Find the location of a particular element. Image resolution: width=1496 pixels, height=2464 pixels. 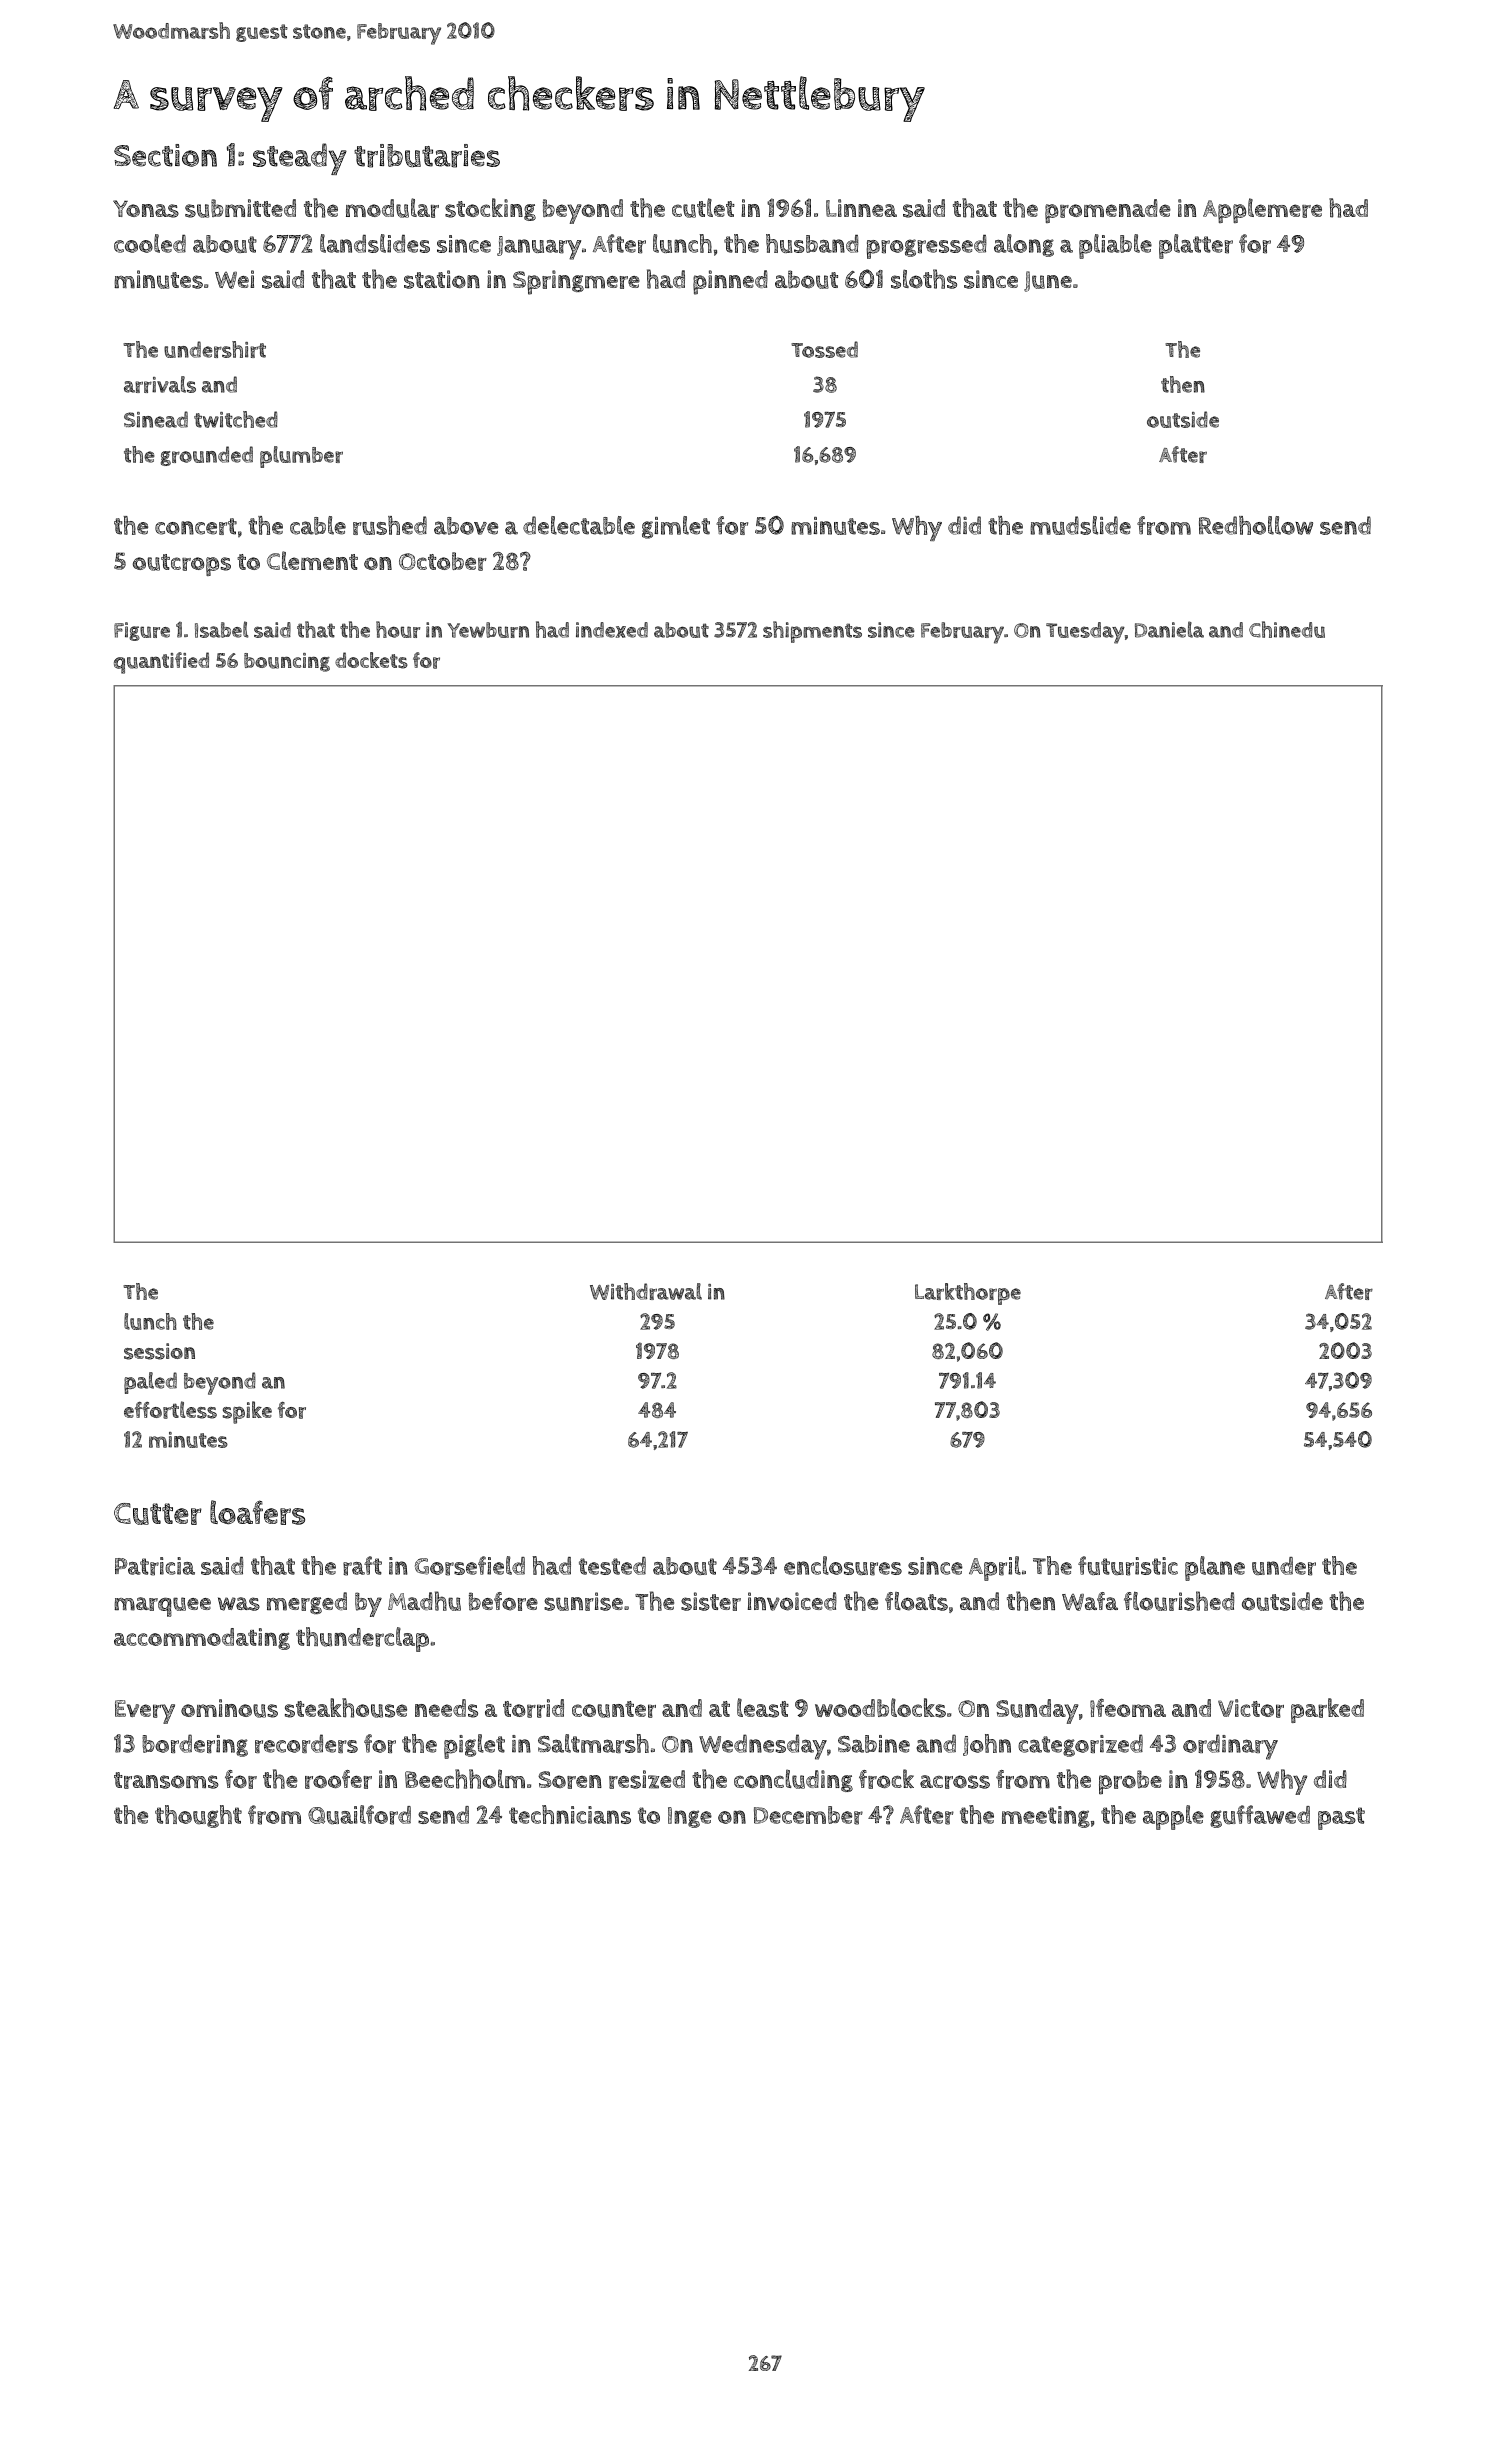

June is located at coordinates (1048, 281).
